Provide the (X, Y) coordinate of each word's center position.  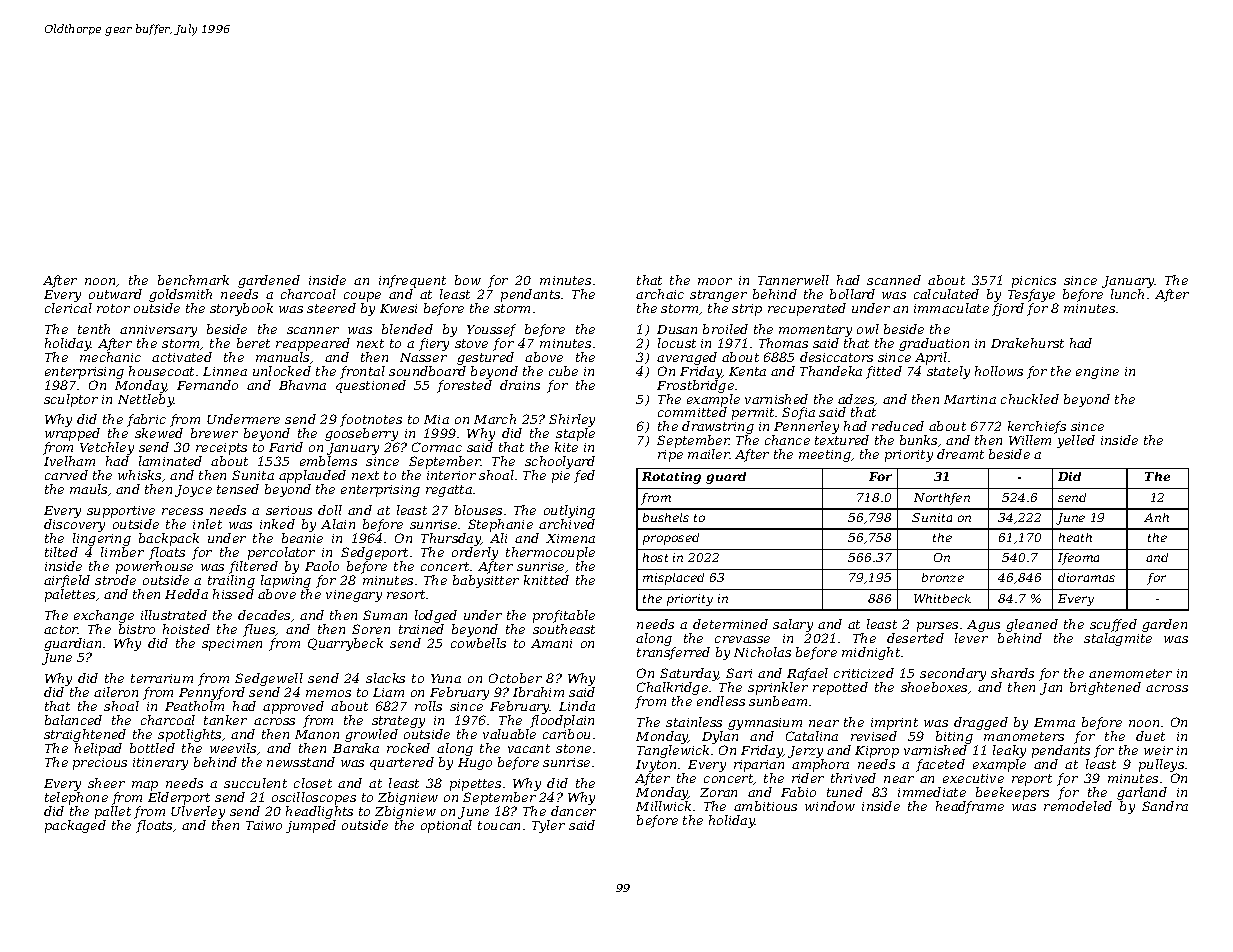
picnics (1034, 282)
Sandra (1165, 806)
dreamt (960, 454)
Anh (1156, 517)
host (655, 557)
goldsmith (180, 295)
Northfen (942, 499)
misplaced (673, 579)
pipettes (475, 785)
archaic (660, 294)
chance (787, 440)
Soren (371, 629)
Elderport (179, 798)
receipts (221, 449)
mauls (88, 489)
